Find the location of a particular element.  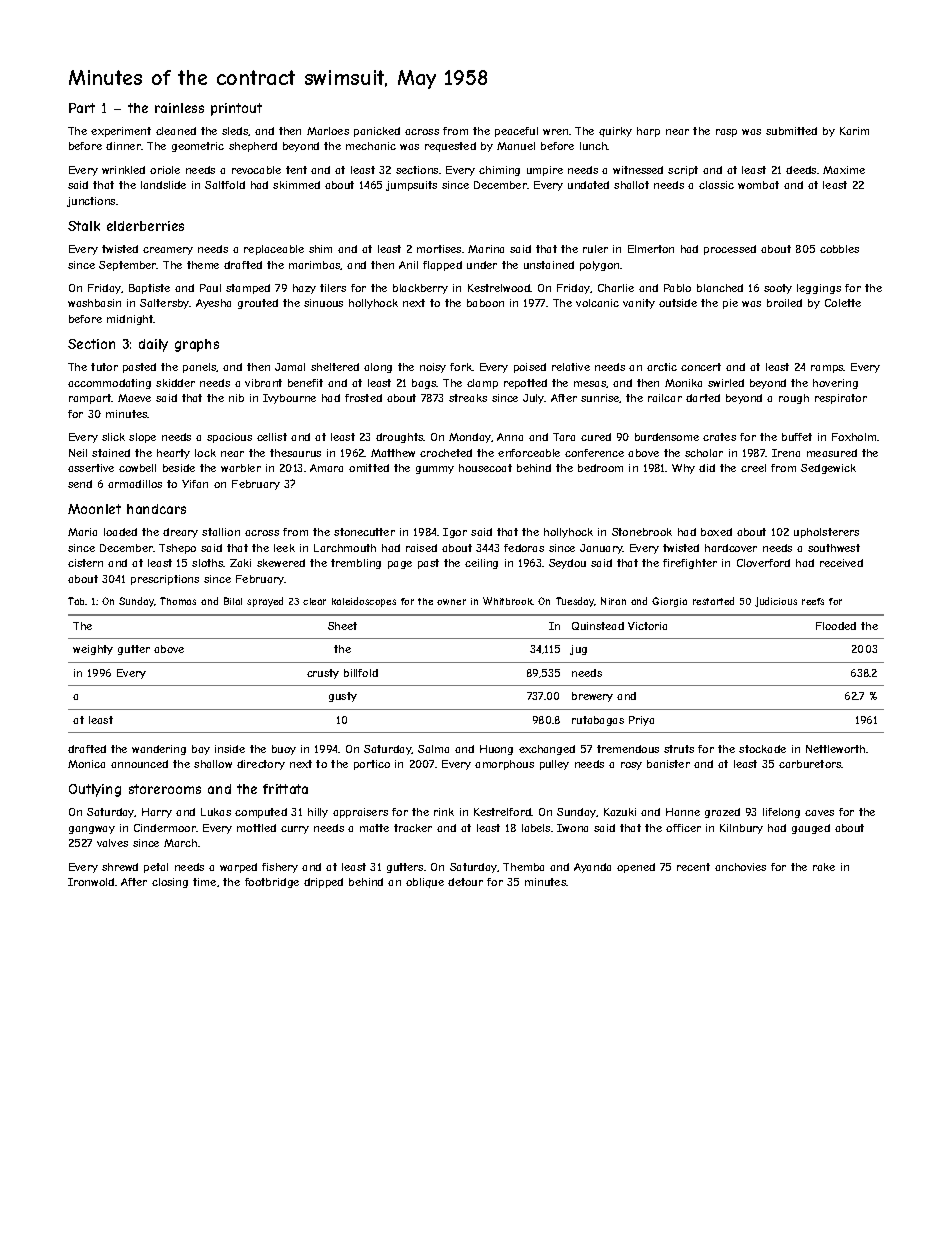

frosted is located at coordinates (363, 398).
